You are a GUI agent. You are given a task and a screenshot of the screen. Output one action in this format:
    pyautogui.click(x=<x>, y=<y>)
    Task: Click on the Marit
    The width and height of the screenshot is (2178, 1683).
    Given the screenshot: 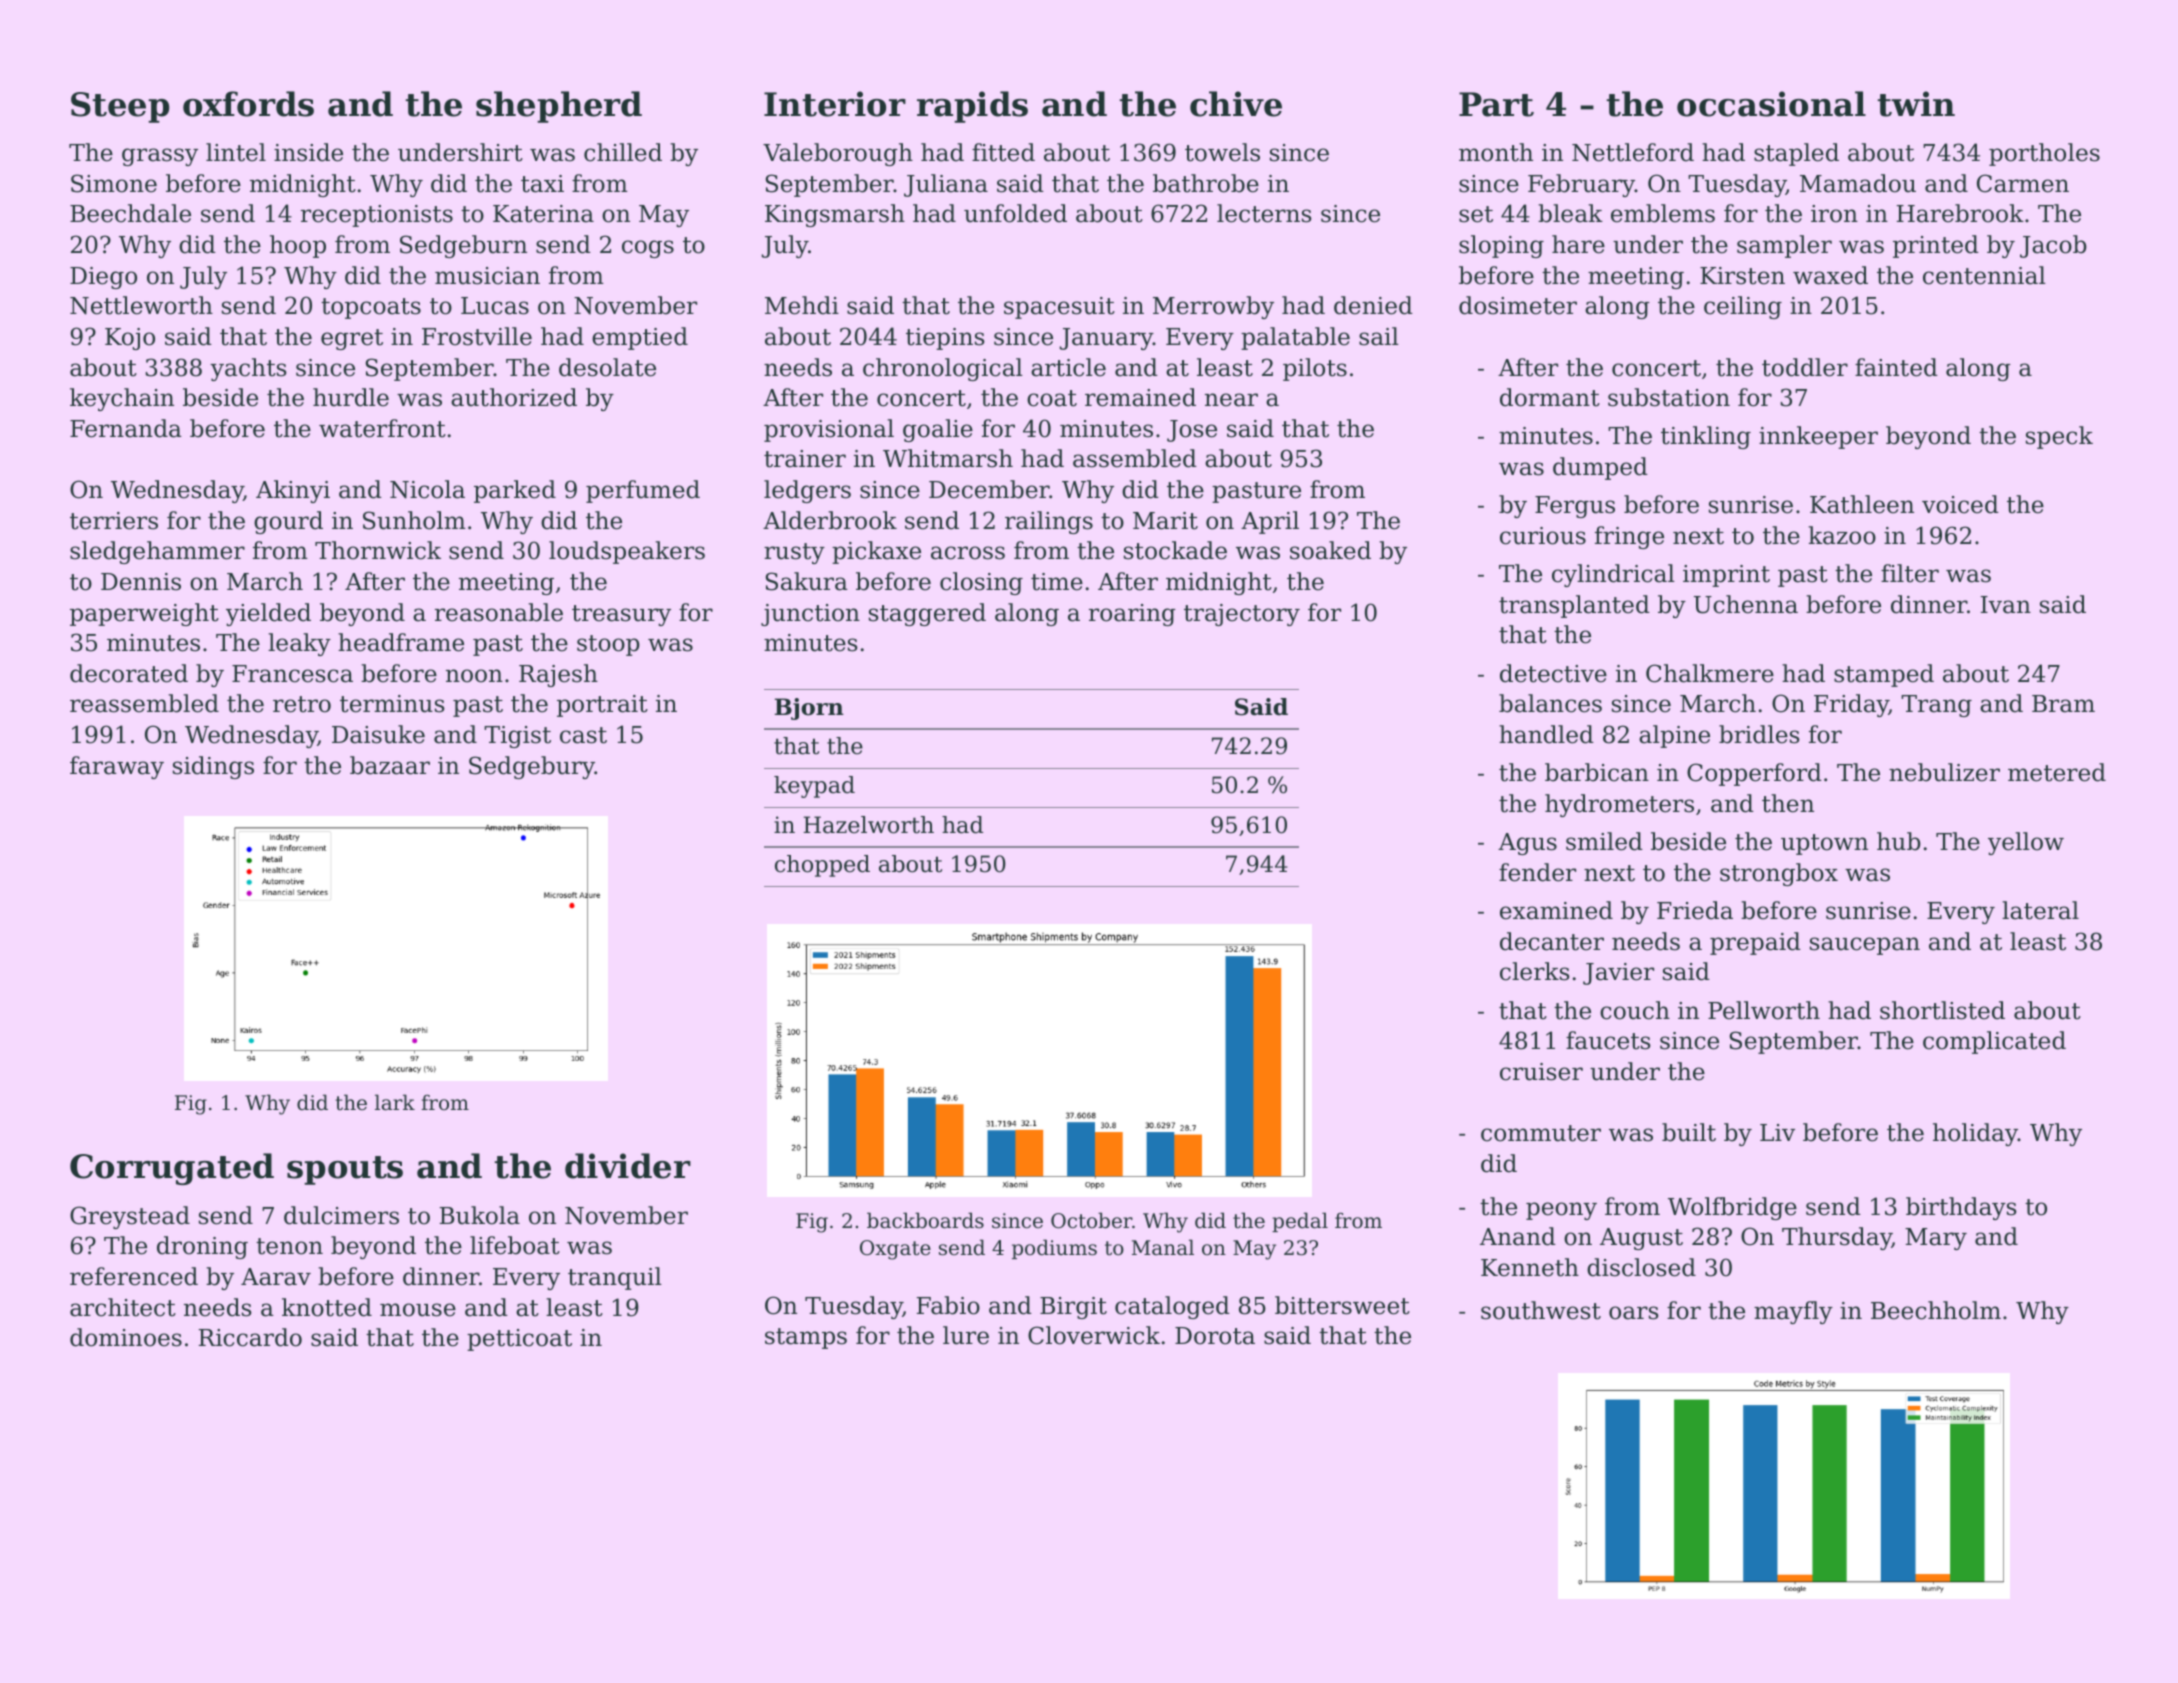 What is the action you would take?
    pyautogui.click(x=1165, y=521)
